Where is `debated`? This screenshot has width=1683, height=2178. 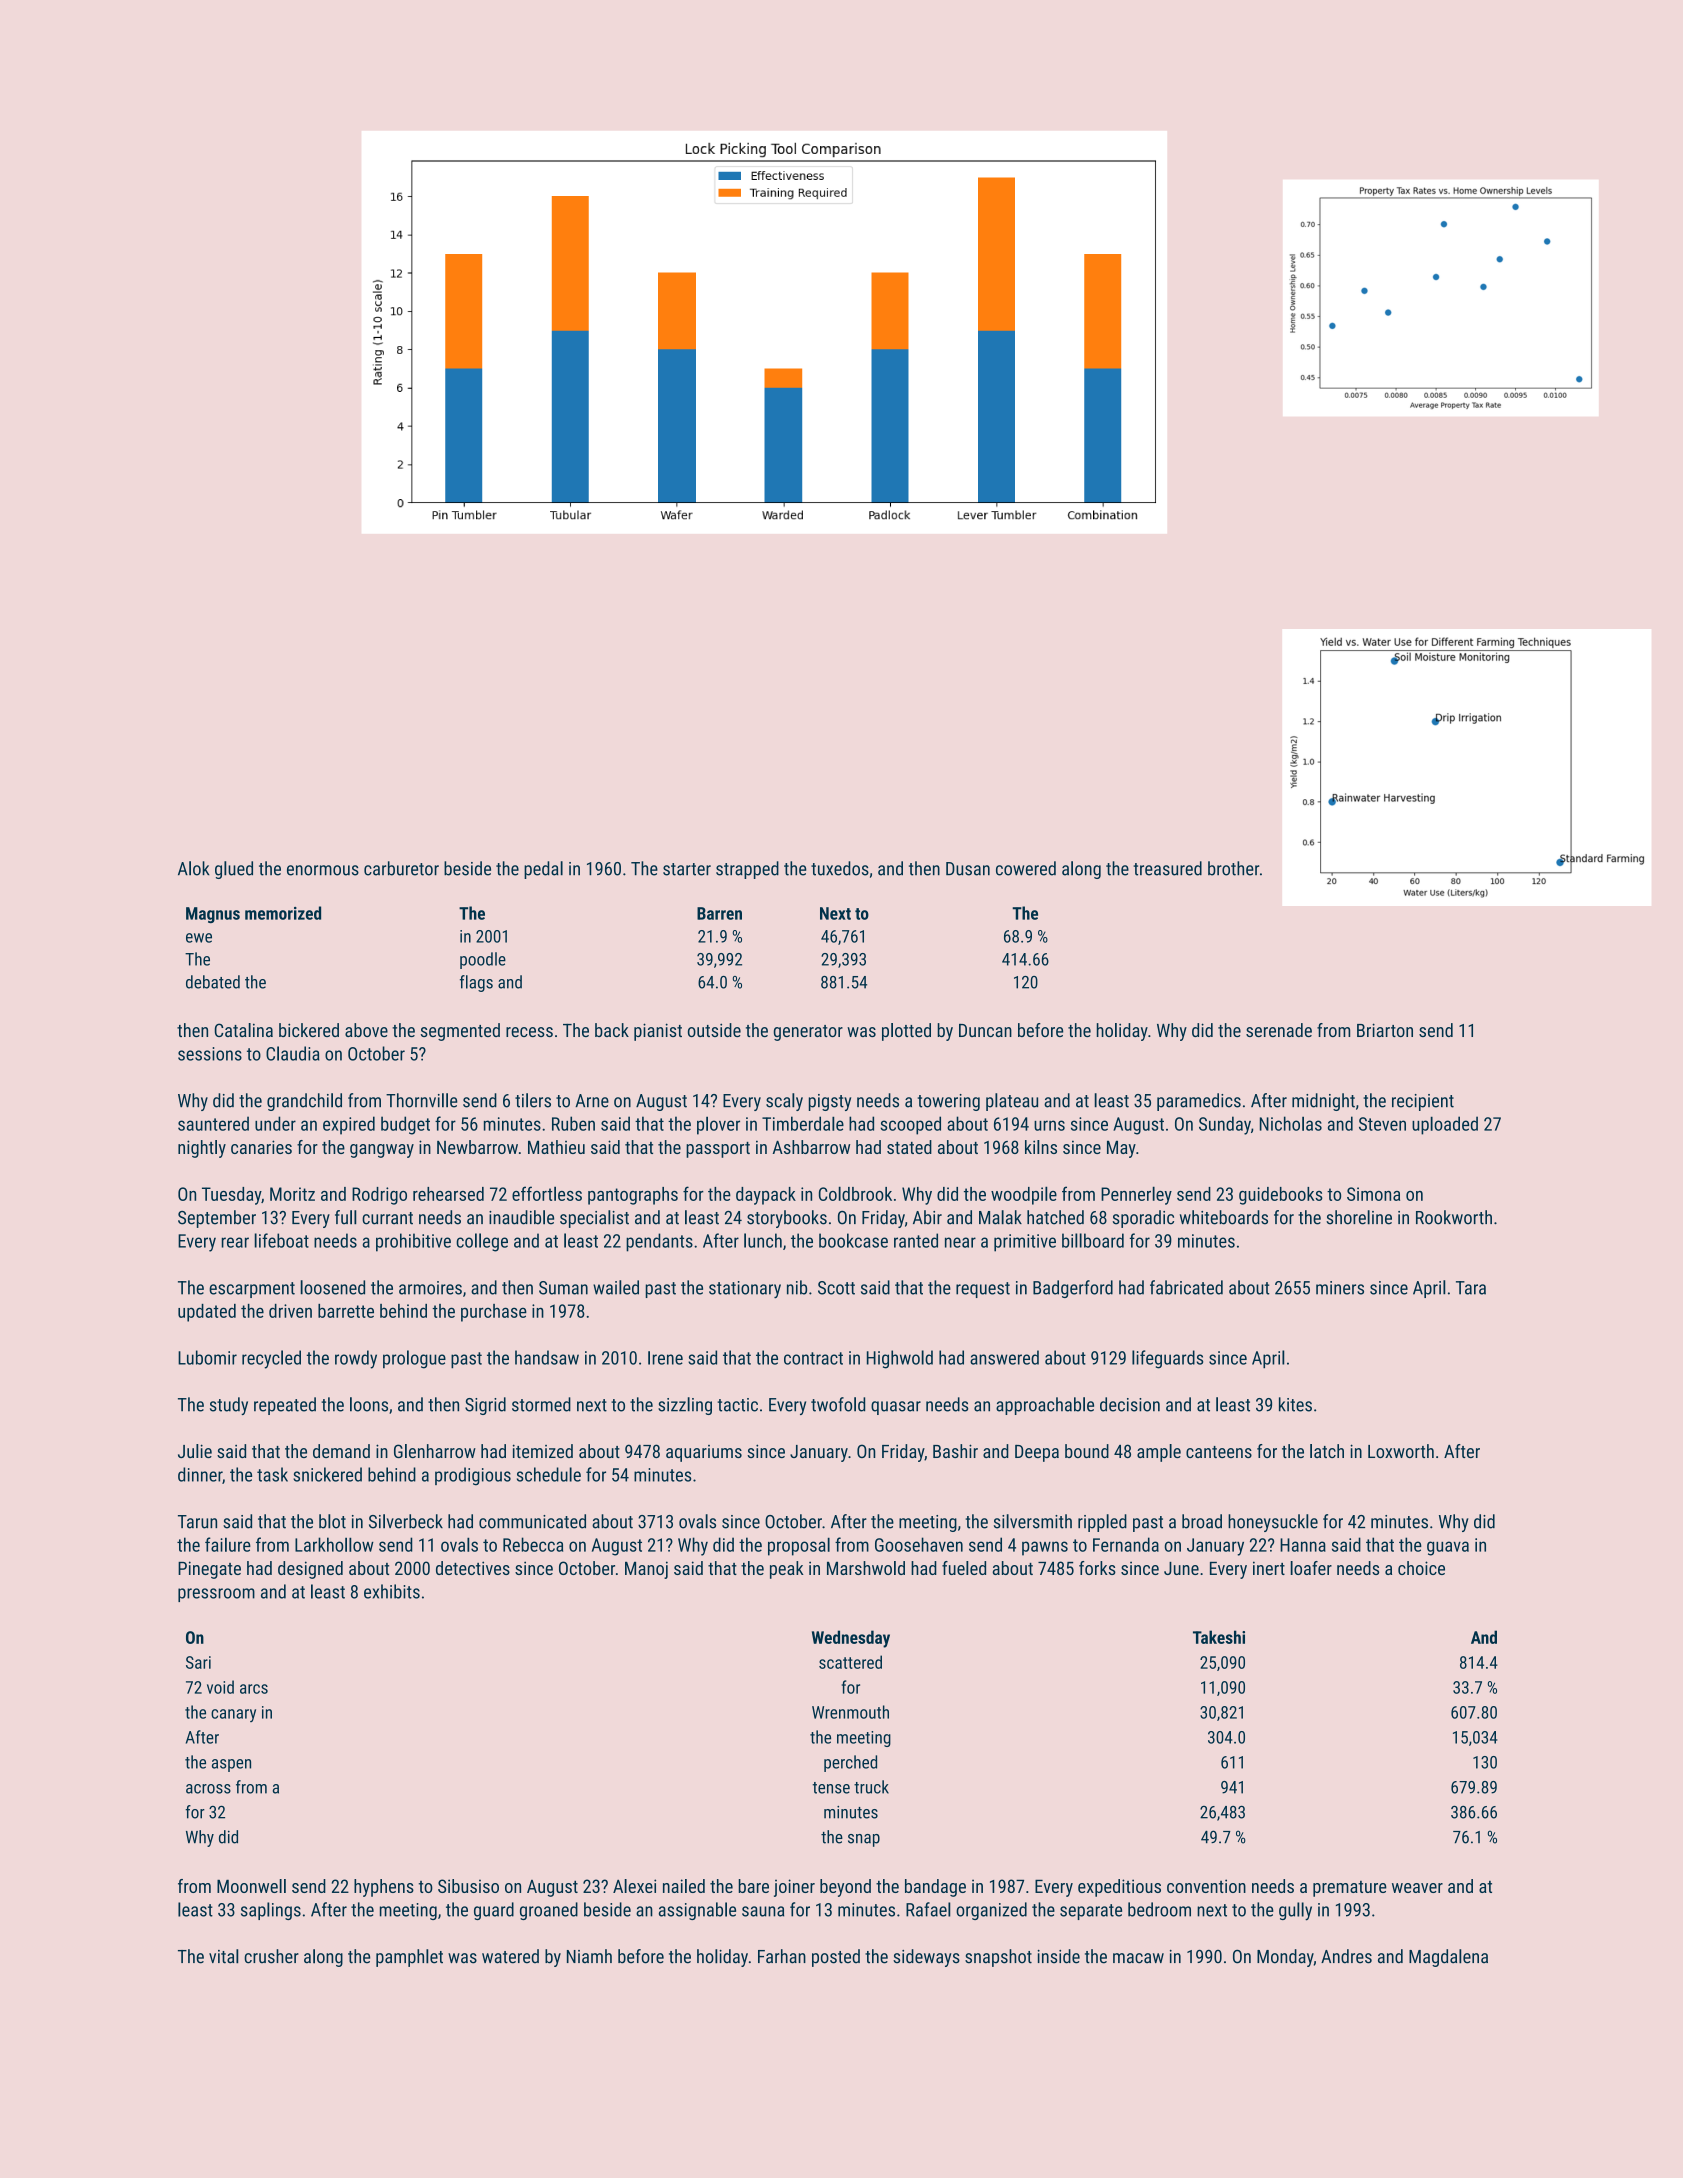 debated is located at coordinates (213, 982).
